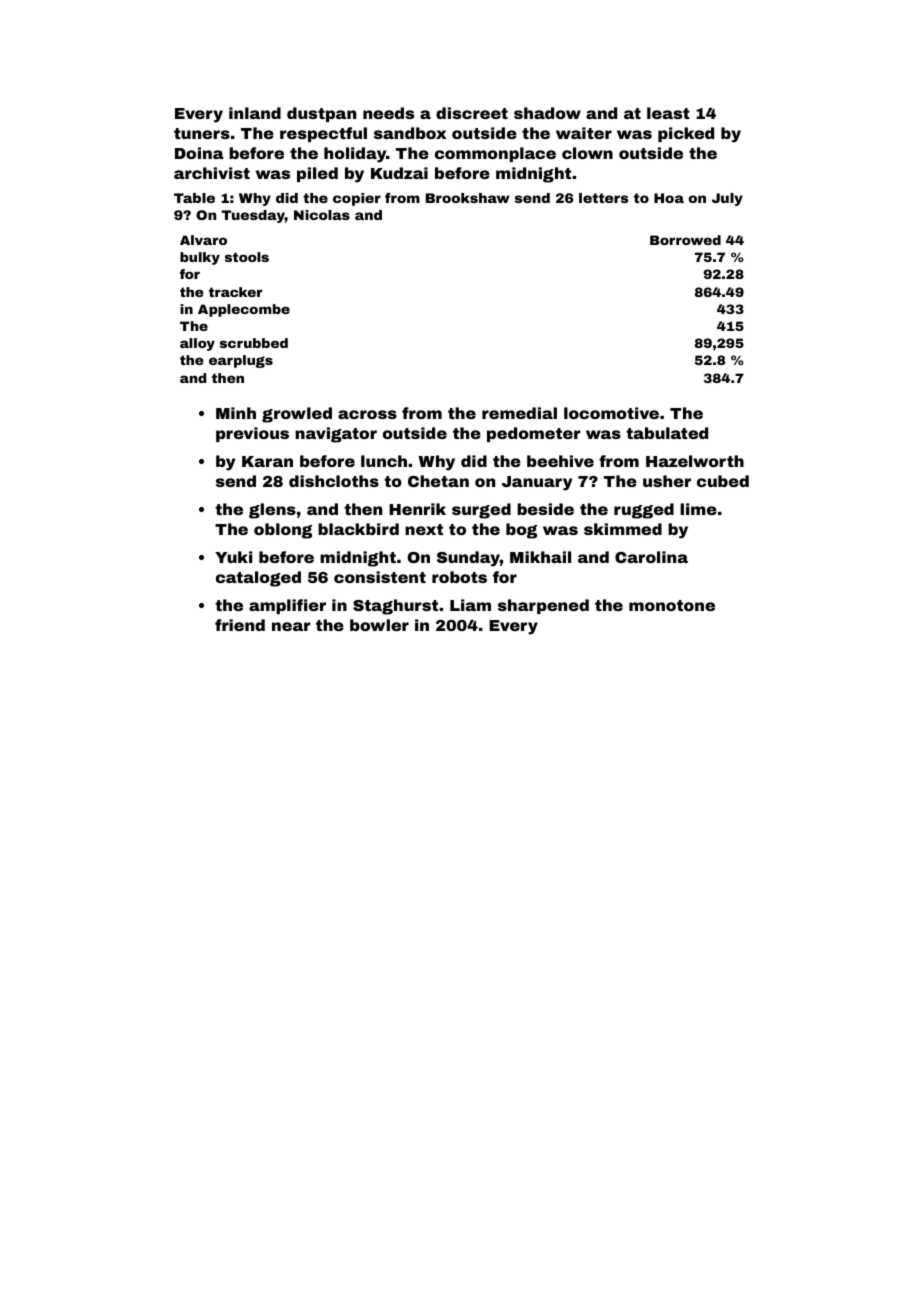  What do you see at coordinates (685, 240) in the screenshot?
I see `Borrowed` at bounding box center [685, 240].
